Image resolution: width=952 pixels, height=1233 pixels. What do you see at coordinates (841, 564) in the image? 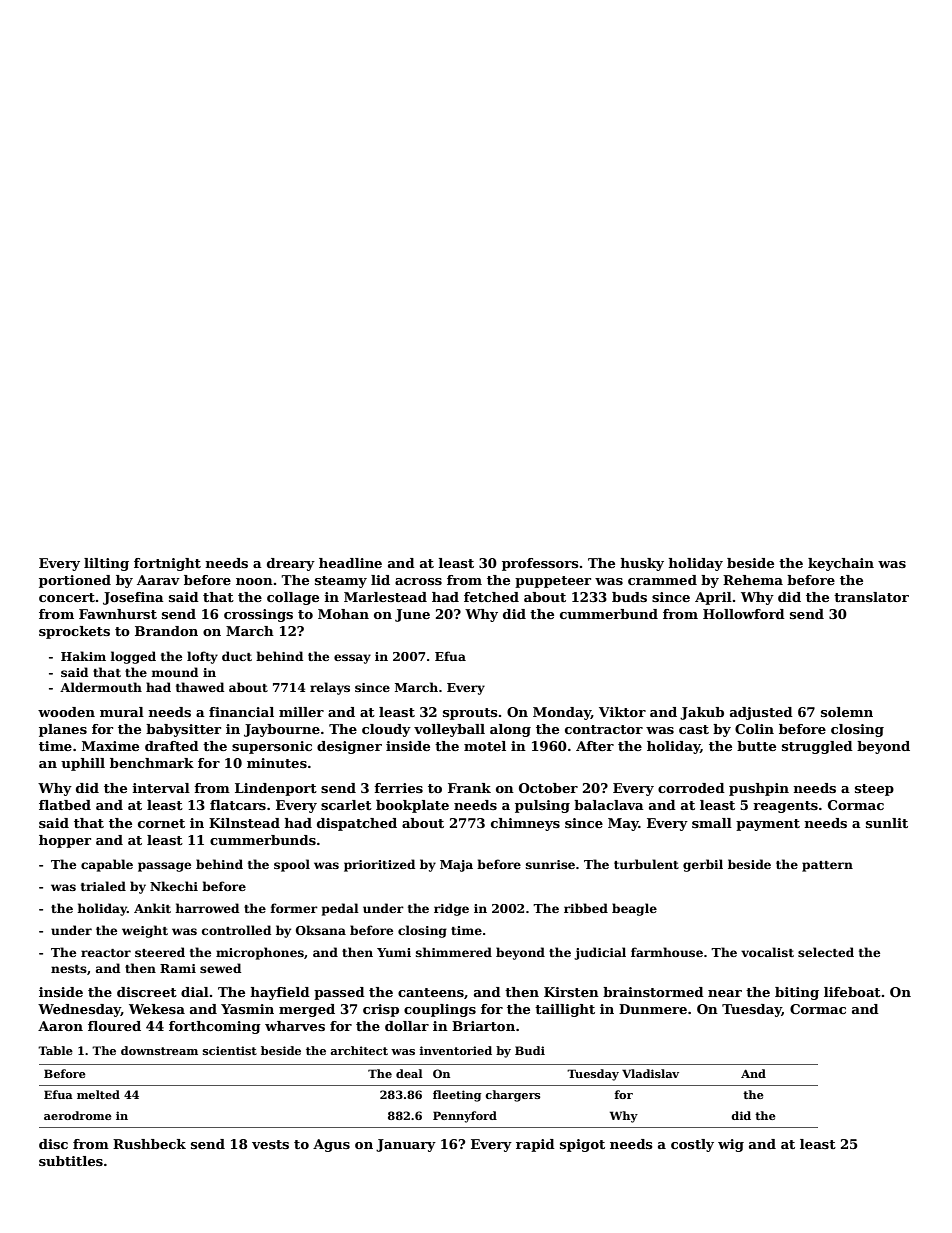
I see `keychain` at bounding box center [841, 564].
